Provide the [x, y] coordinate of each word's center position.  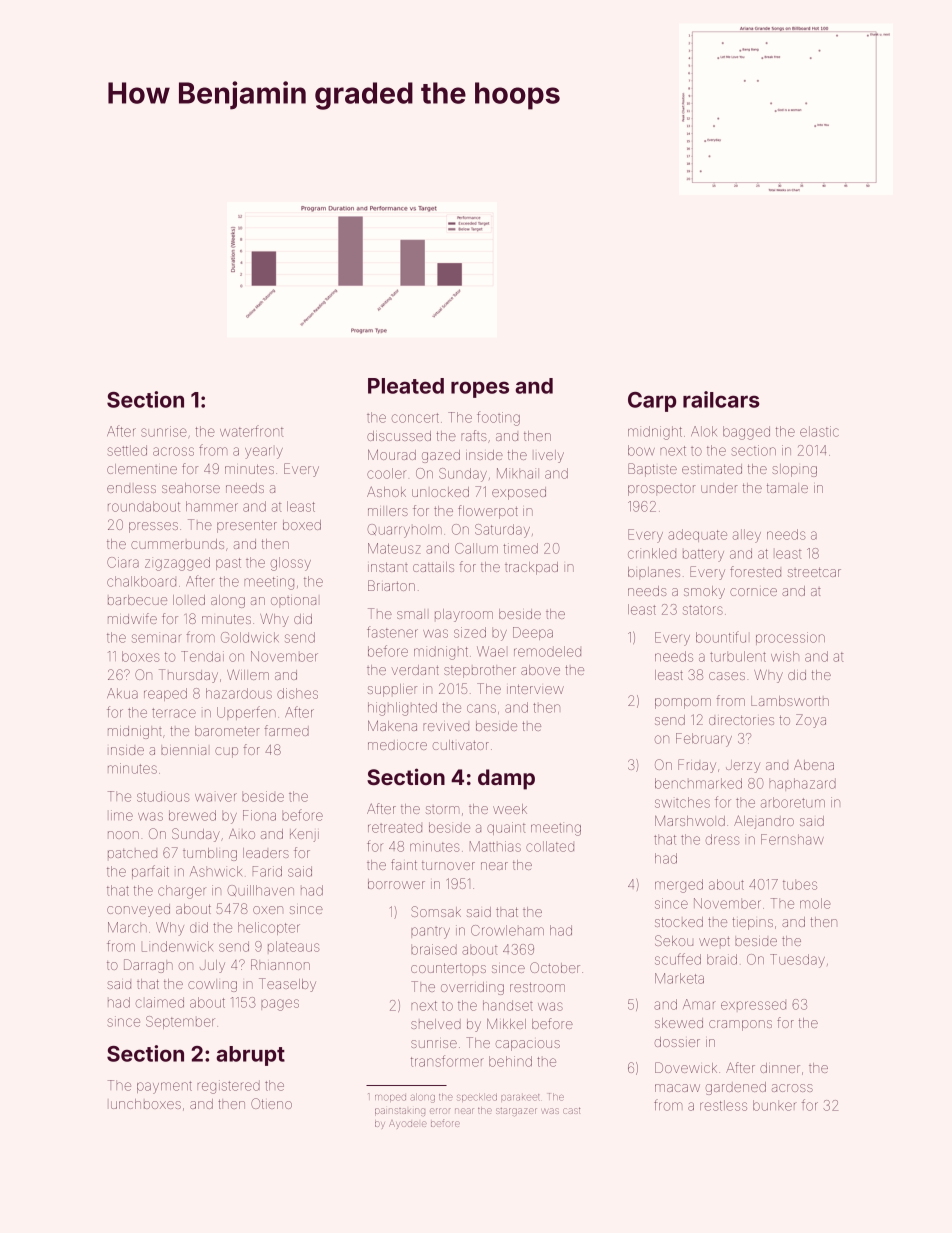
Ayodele [408, 1124]
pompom [683, 703]
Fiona [259, 815]
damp [506, 779]
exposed [519, 493]
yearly [264, 453]
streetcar [814, 572]
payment [164, 1087]
